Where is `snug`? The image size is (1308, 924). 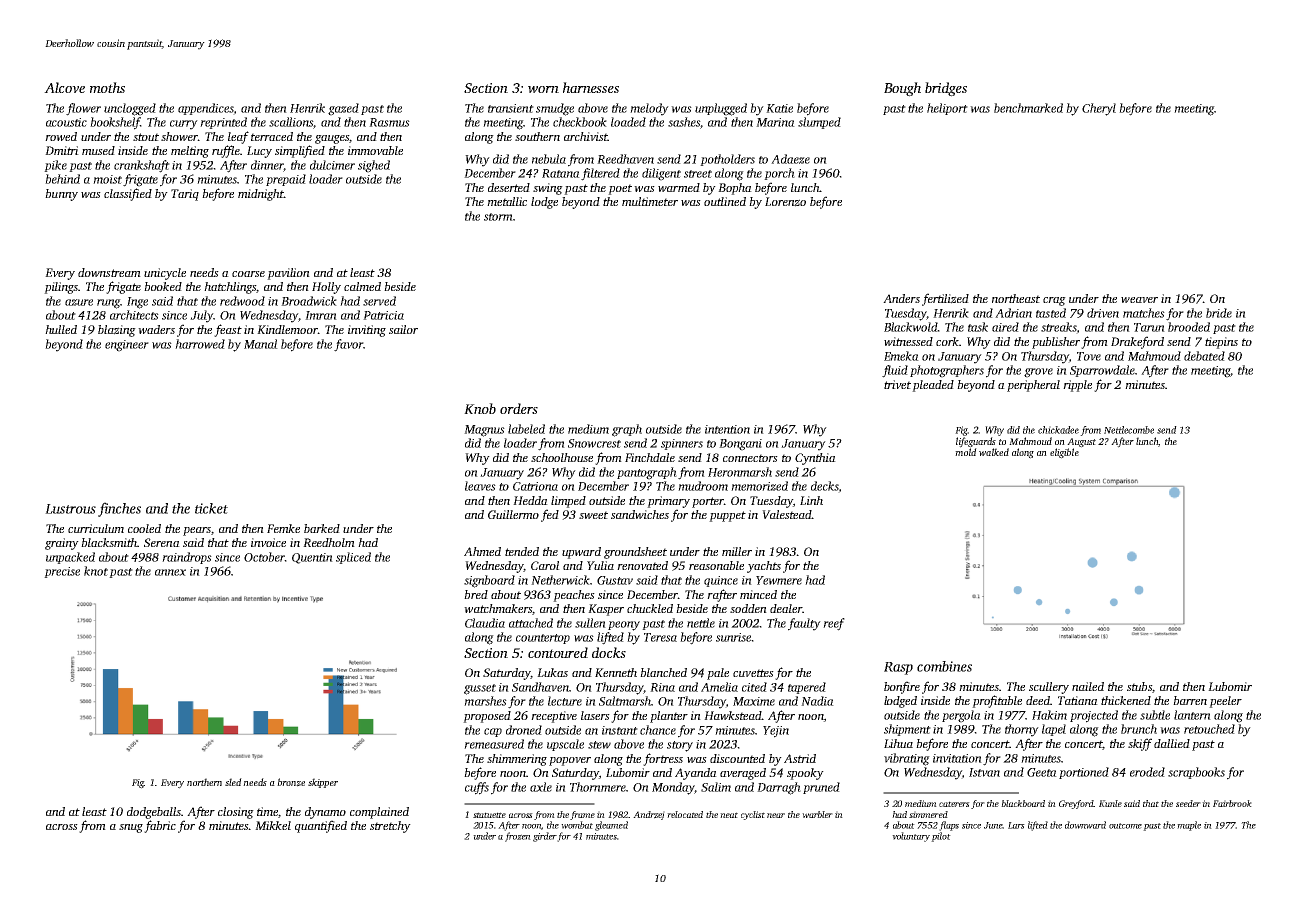
snug is located at coordinates (131, 828).
